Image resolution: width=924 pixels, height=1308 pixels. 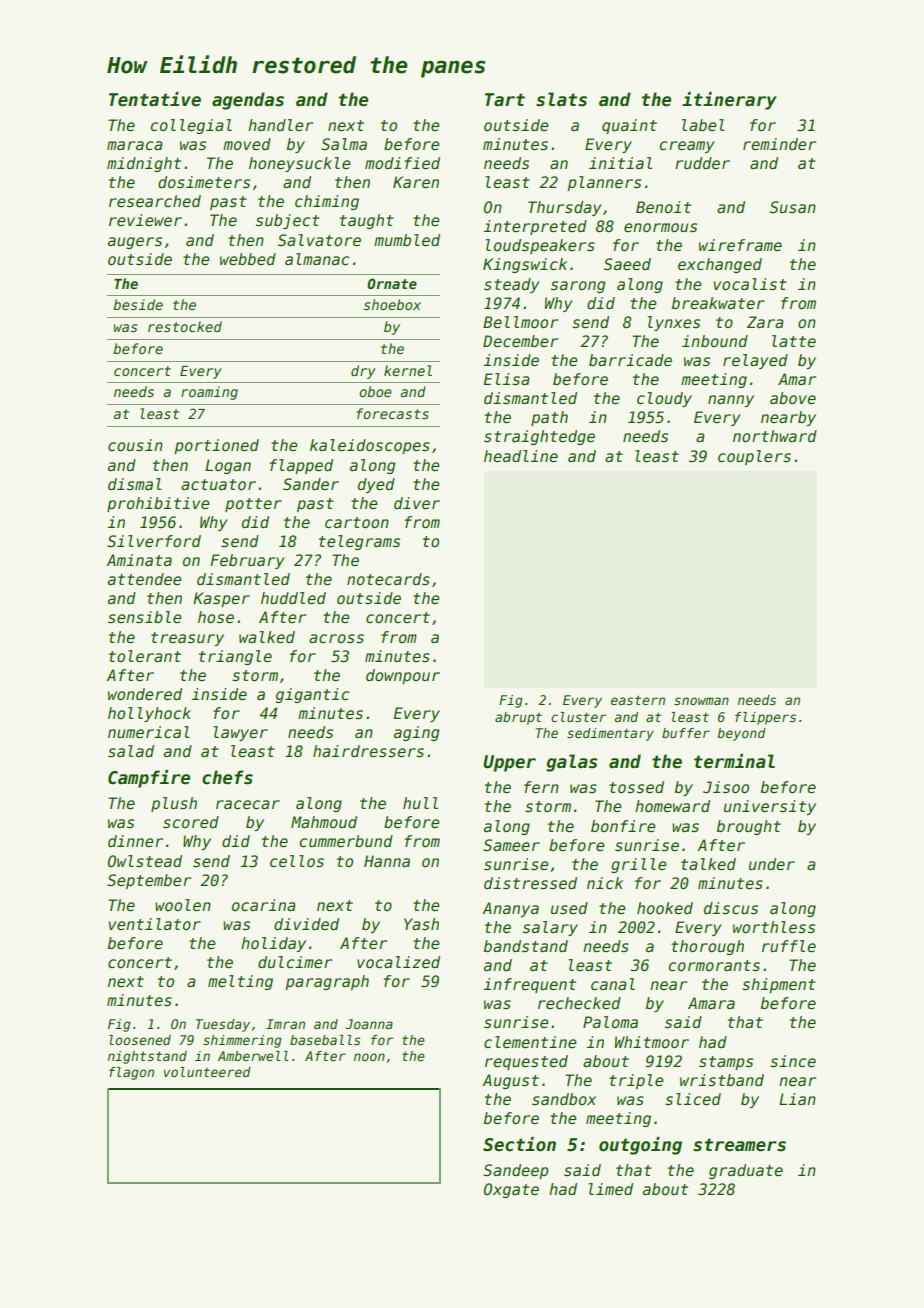 What do you see at coordinates (770, 807) in the screenshot?
I see `university` at bounding box center [770, 807].
